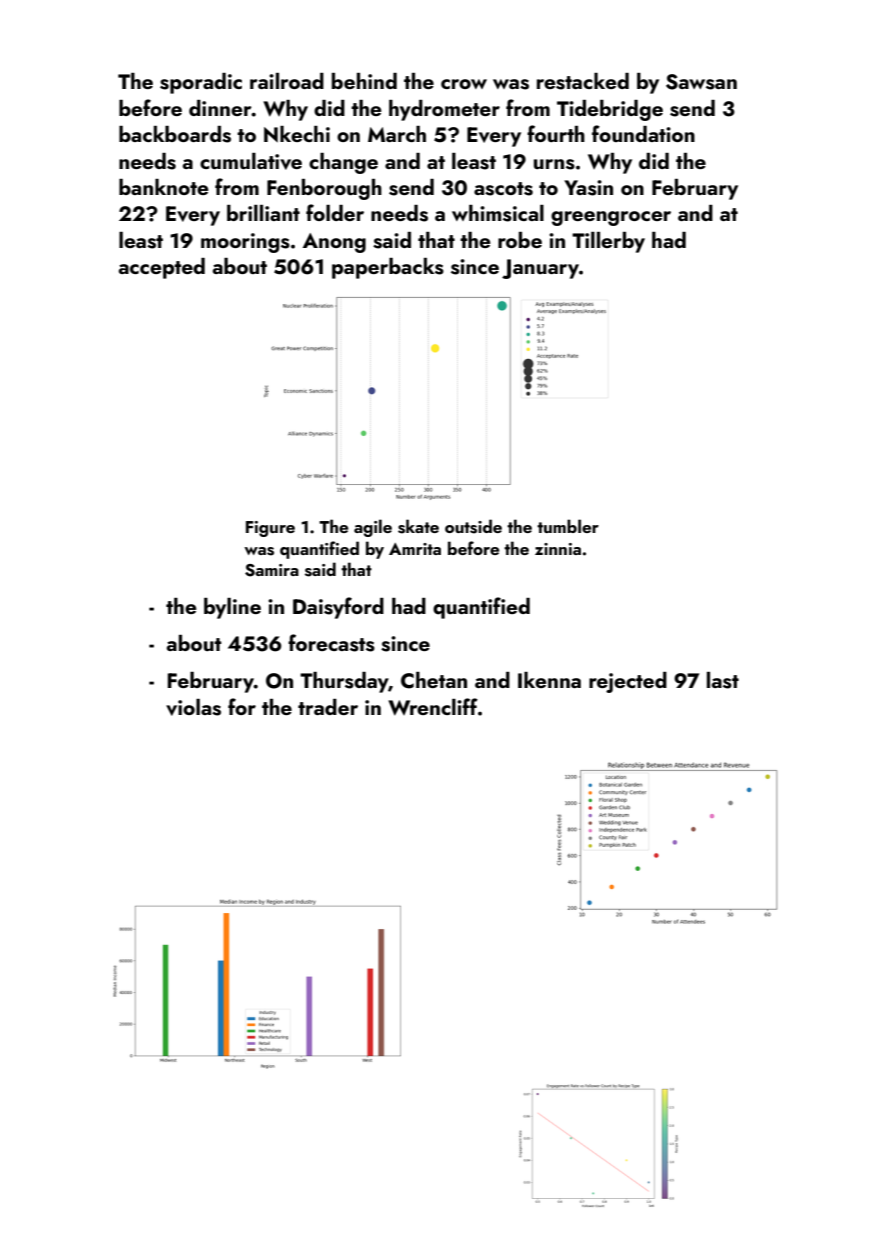 The width and height of the image is (871, 1236). What do you see at coordinates (162, 268) in the image?
I see `accepted` at bounding box center [162, 268].
